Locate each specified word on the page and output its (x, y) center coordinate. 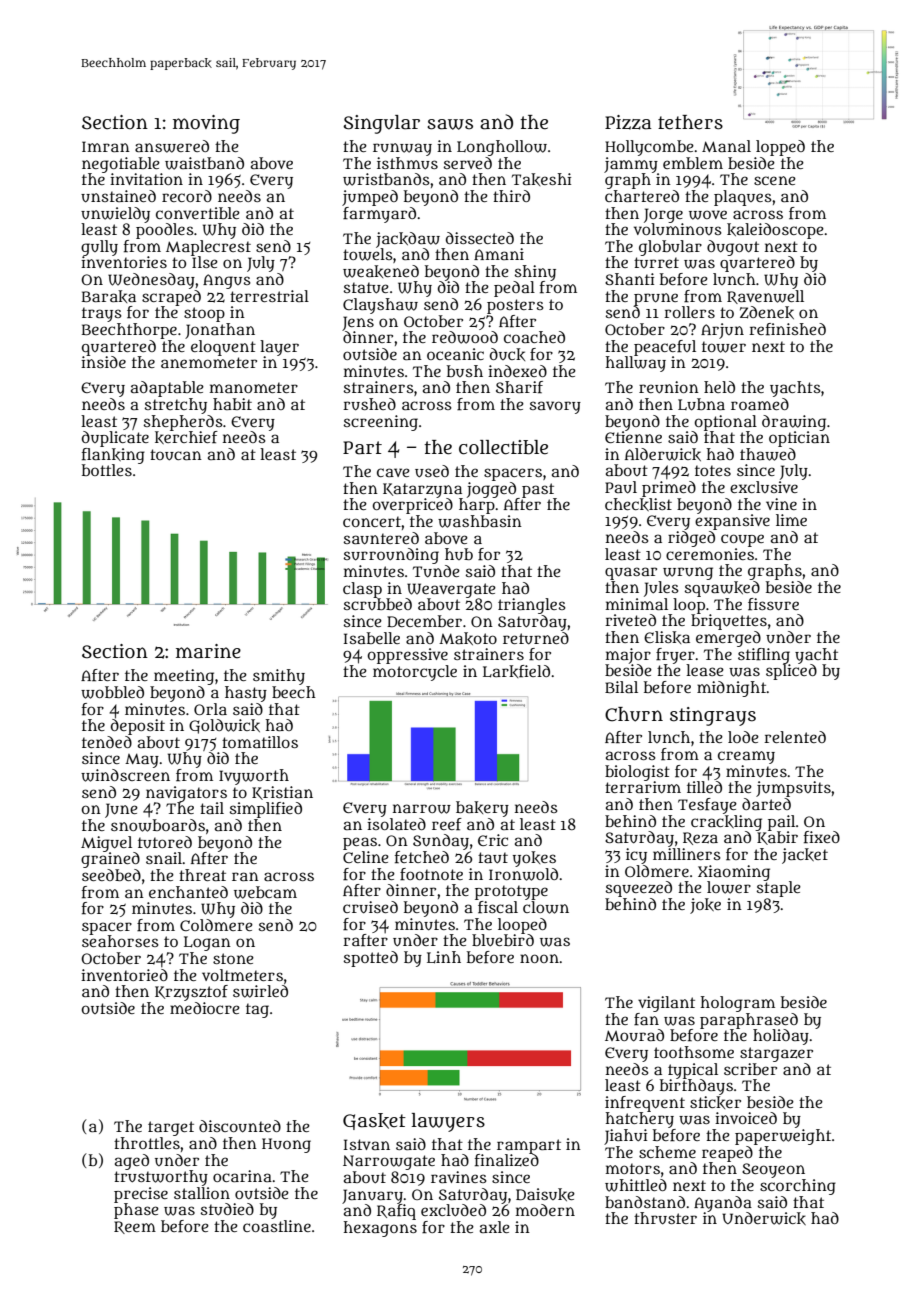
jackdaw (408, 240)
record (187, 196)
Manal (726, 146)
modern (545, 1210)
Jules (661, 589)
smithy (279, 677)
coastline (277, 1226)
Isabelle (372, 638)
